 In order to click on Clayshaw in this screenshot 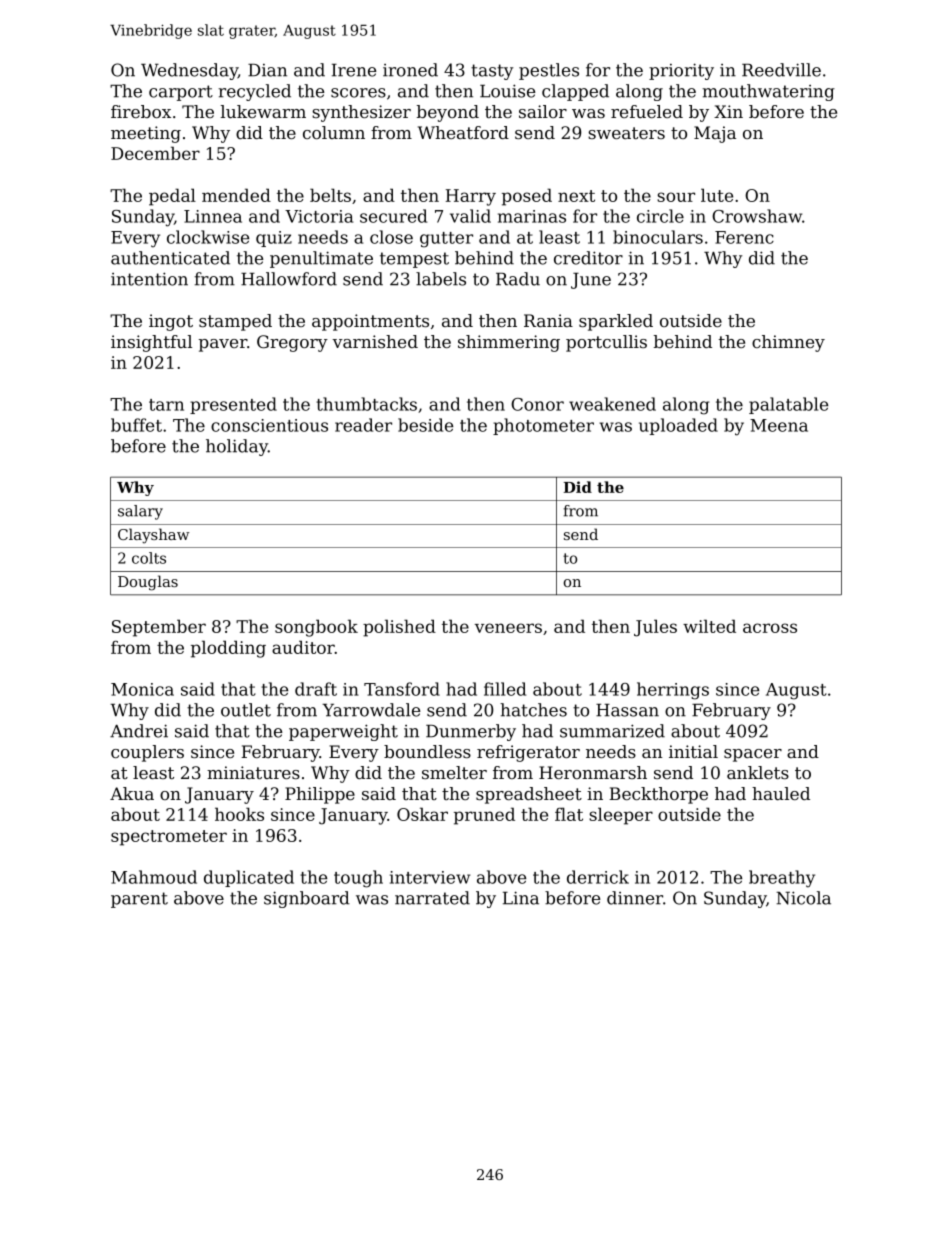, I will do `click(153, 536)`.
